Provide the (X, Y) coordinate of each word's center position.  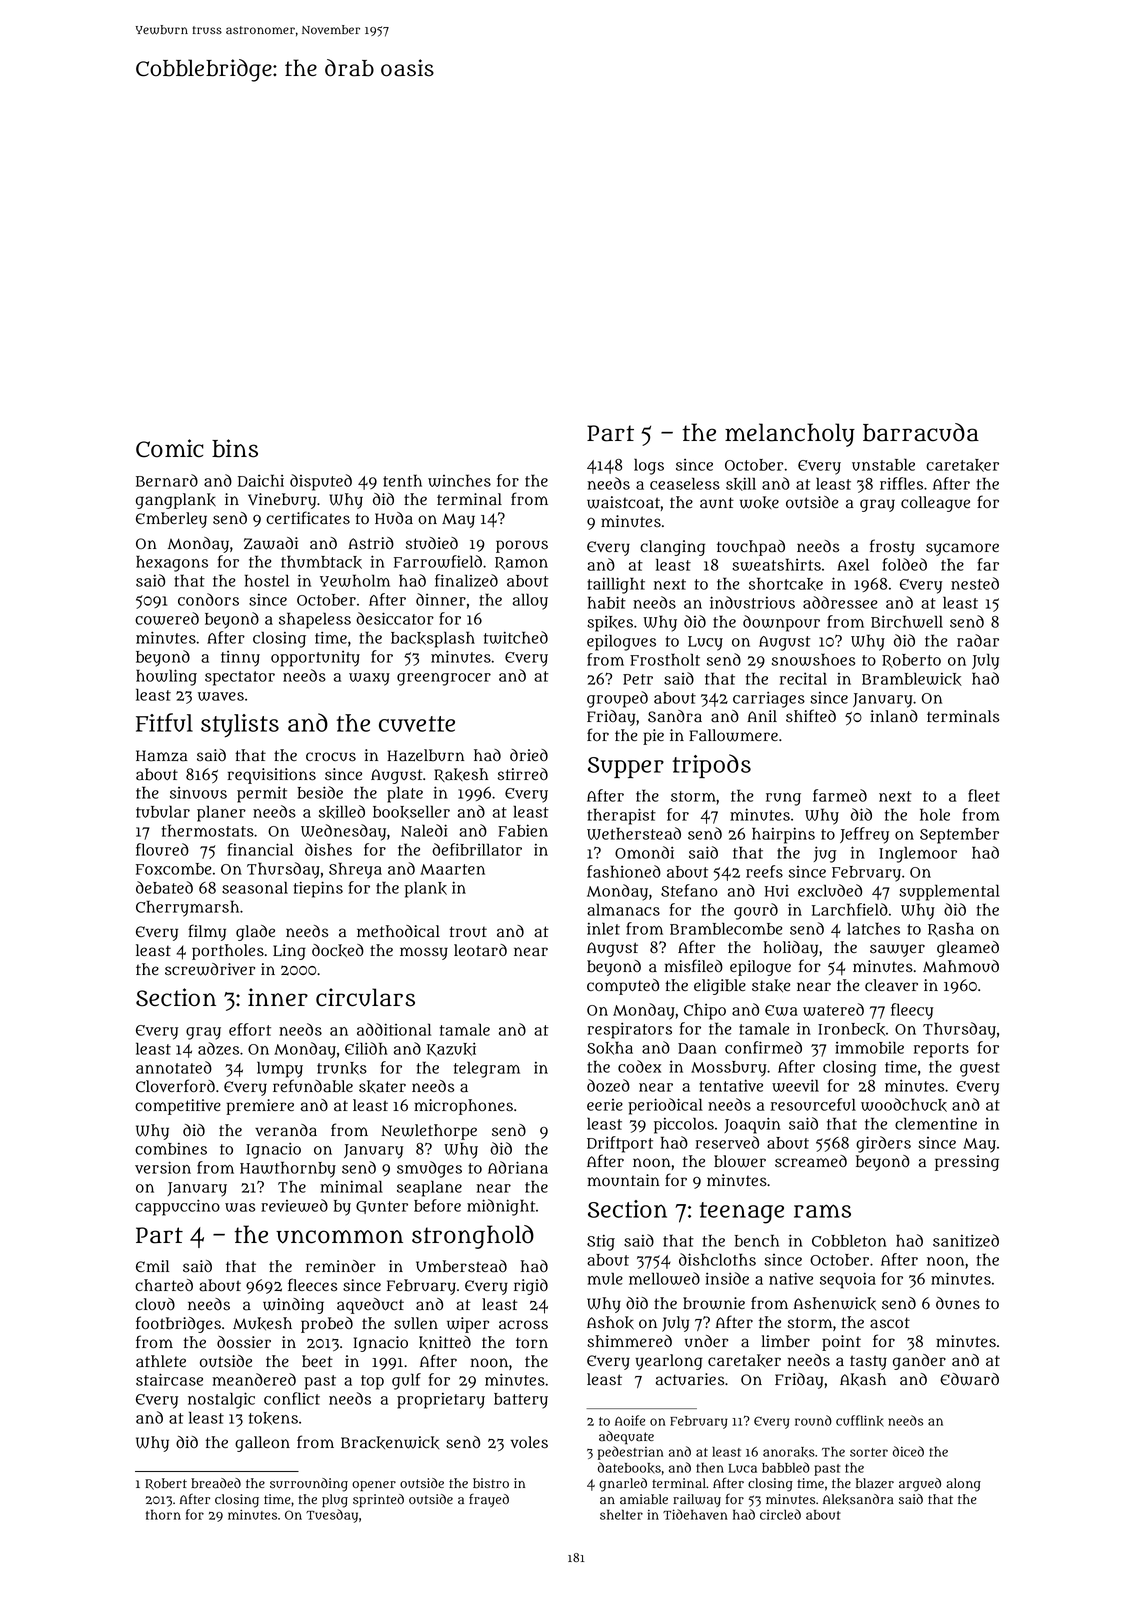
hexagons (172, 564)
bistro (491, 1483)
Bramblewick (912, 679)
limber (785, 1341)
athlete (161, 1361)
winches (459, 480)
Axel (853, 564)
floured (162, 849)
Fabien (523, 830)
